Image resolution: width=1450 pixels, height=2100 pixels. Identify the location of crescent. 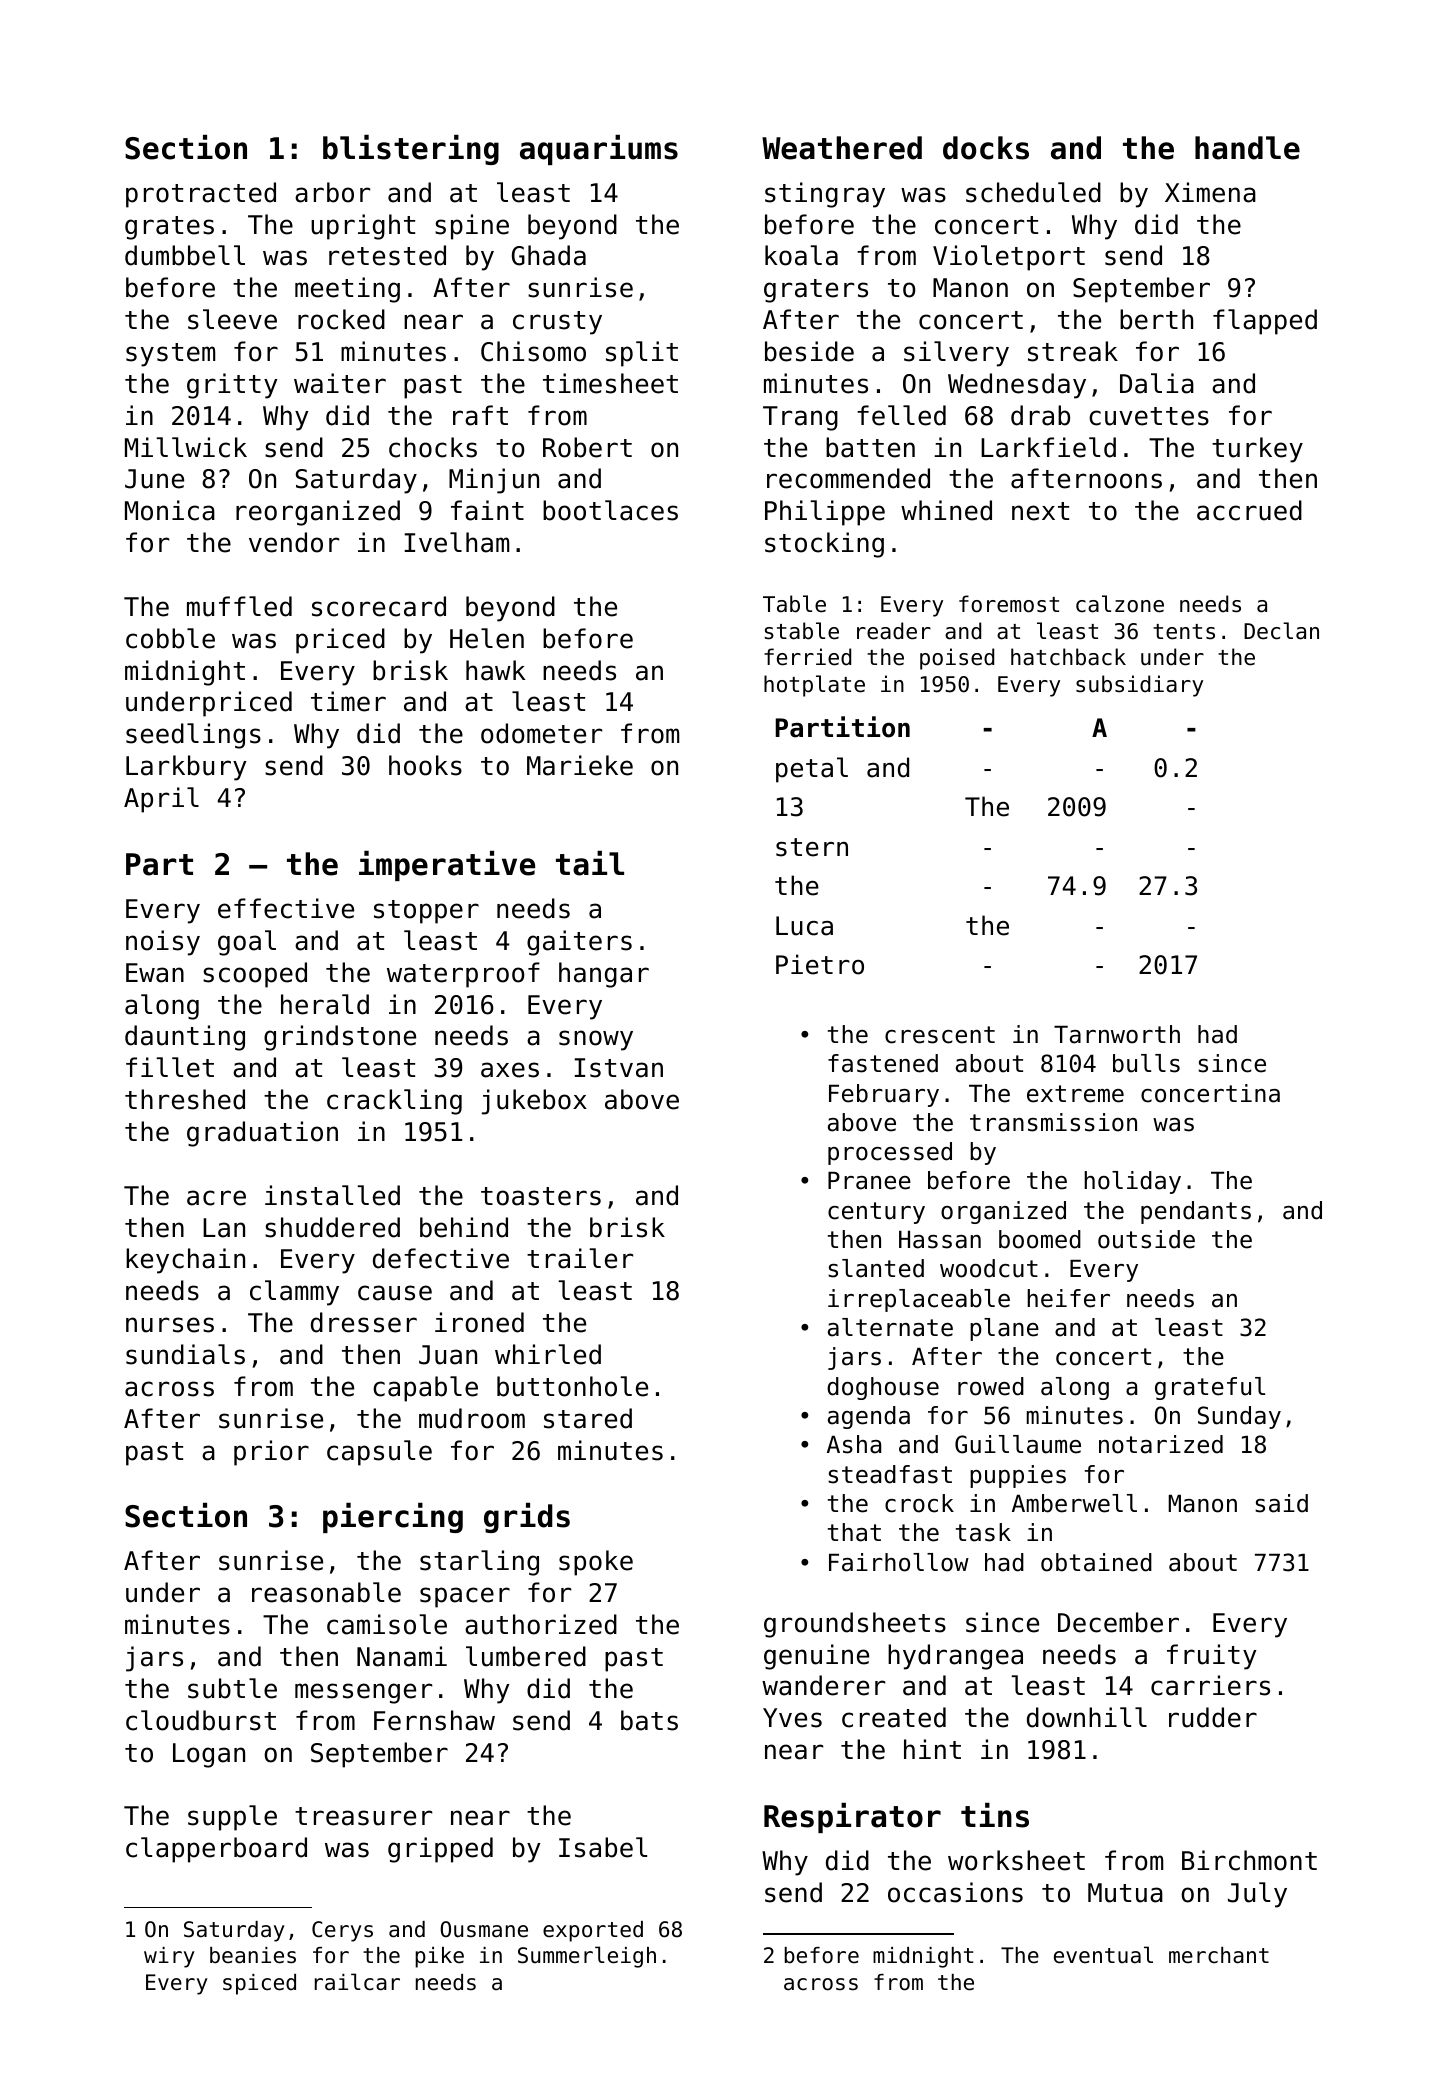
(940, 1035).
